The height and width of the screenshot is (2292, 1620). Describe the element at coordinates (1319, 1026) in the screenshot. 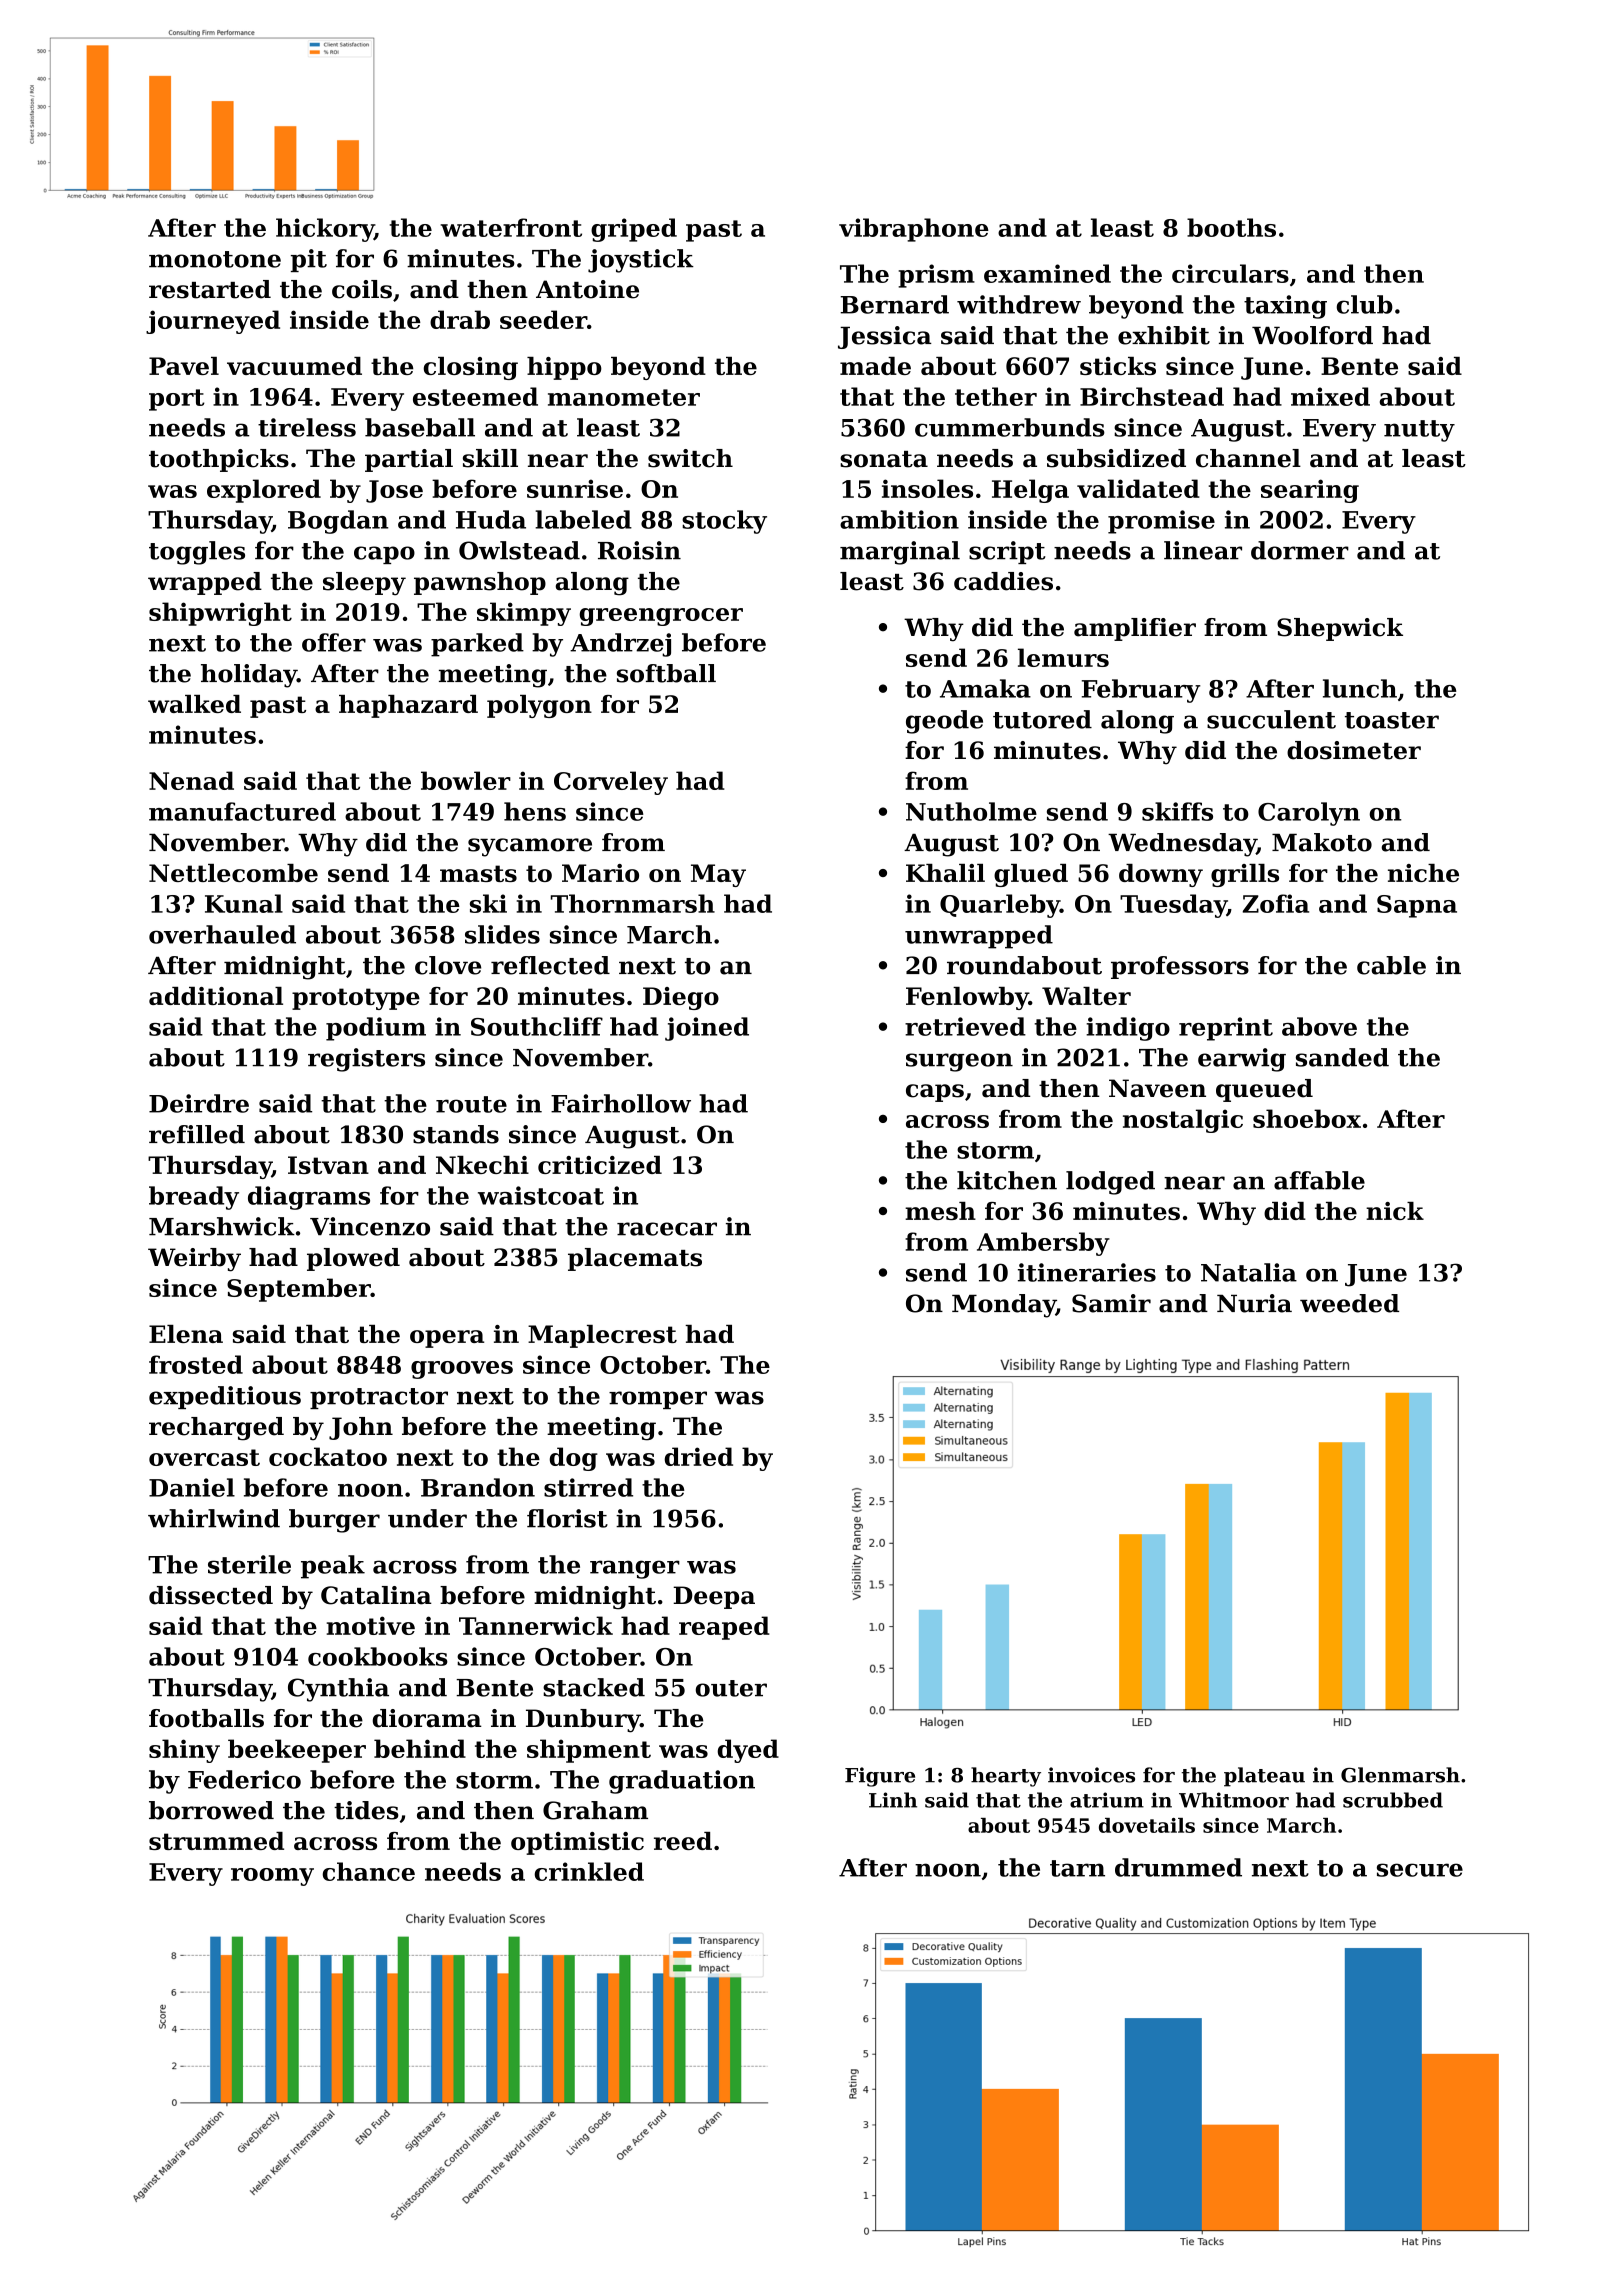

I see `above` at that location.
